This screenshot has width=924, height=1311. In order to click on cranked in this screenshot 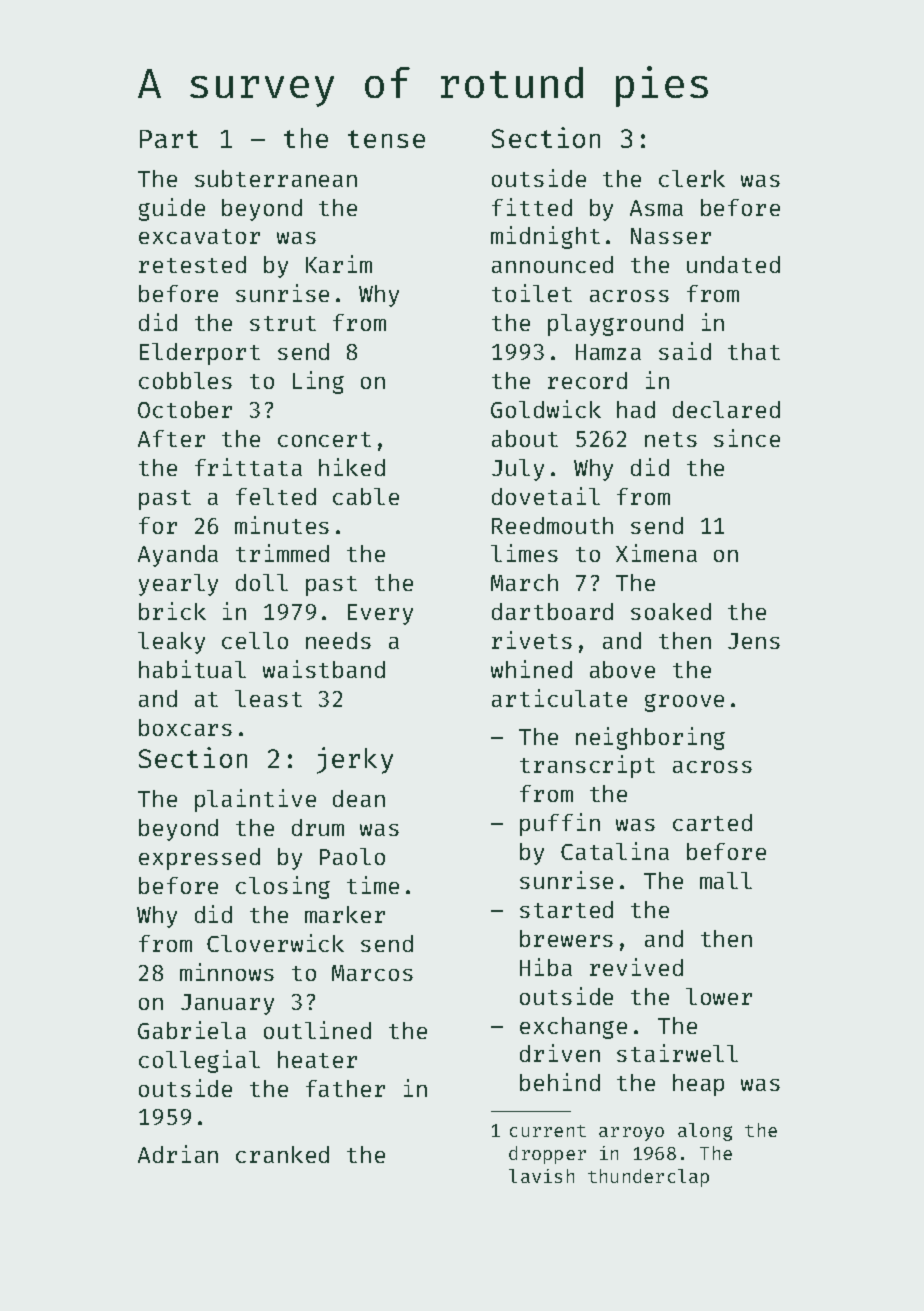, I will do `click(282, 1154)`.
